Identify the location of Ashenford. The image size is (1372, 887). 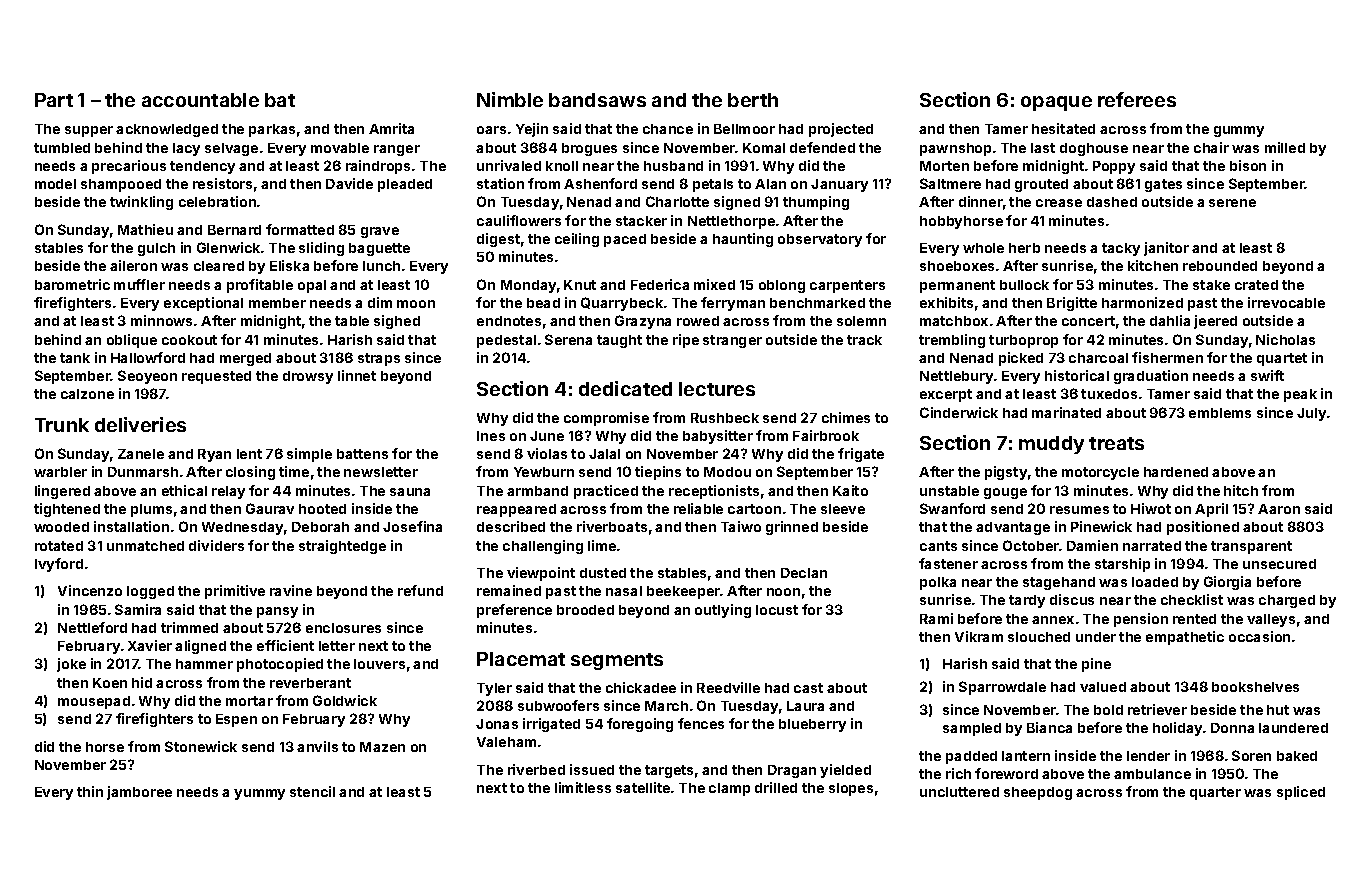
(600, 183).
